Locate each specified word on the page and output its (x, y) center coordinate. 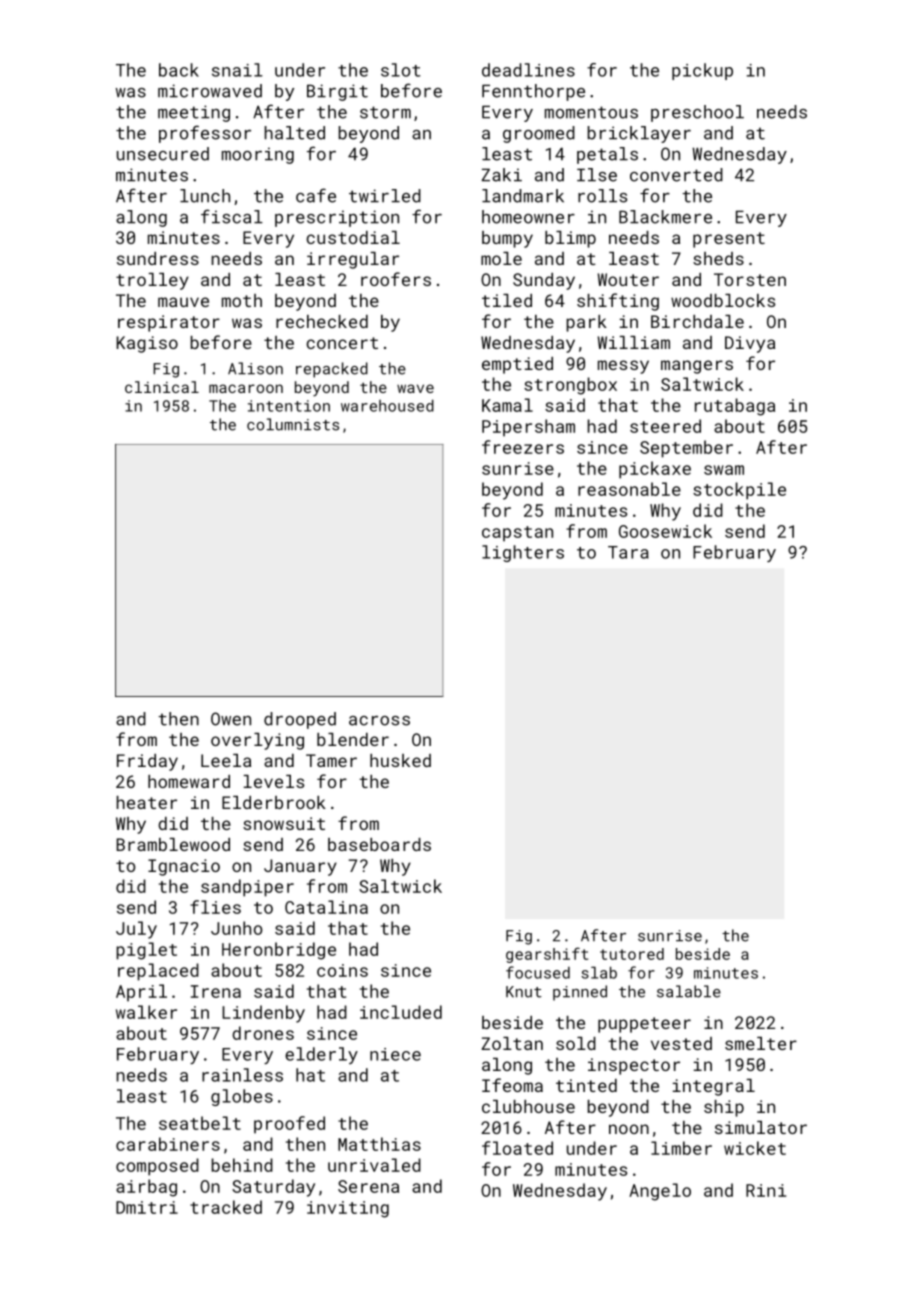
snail (237, 70)
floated (517, 1148)
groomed (539, 134)
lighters (523, 553)
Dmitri (147, 1207)
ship (724, 1108)
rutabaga (735, 407)
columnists (293, 424)
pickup (702, 71)
